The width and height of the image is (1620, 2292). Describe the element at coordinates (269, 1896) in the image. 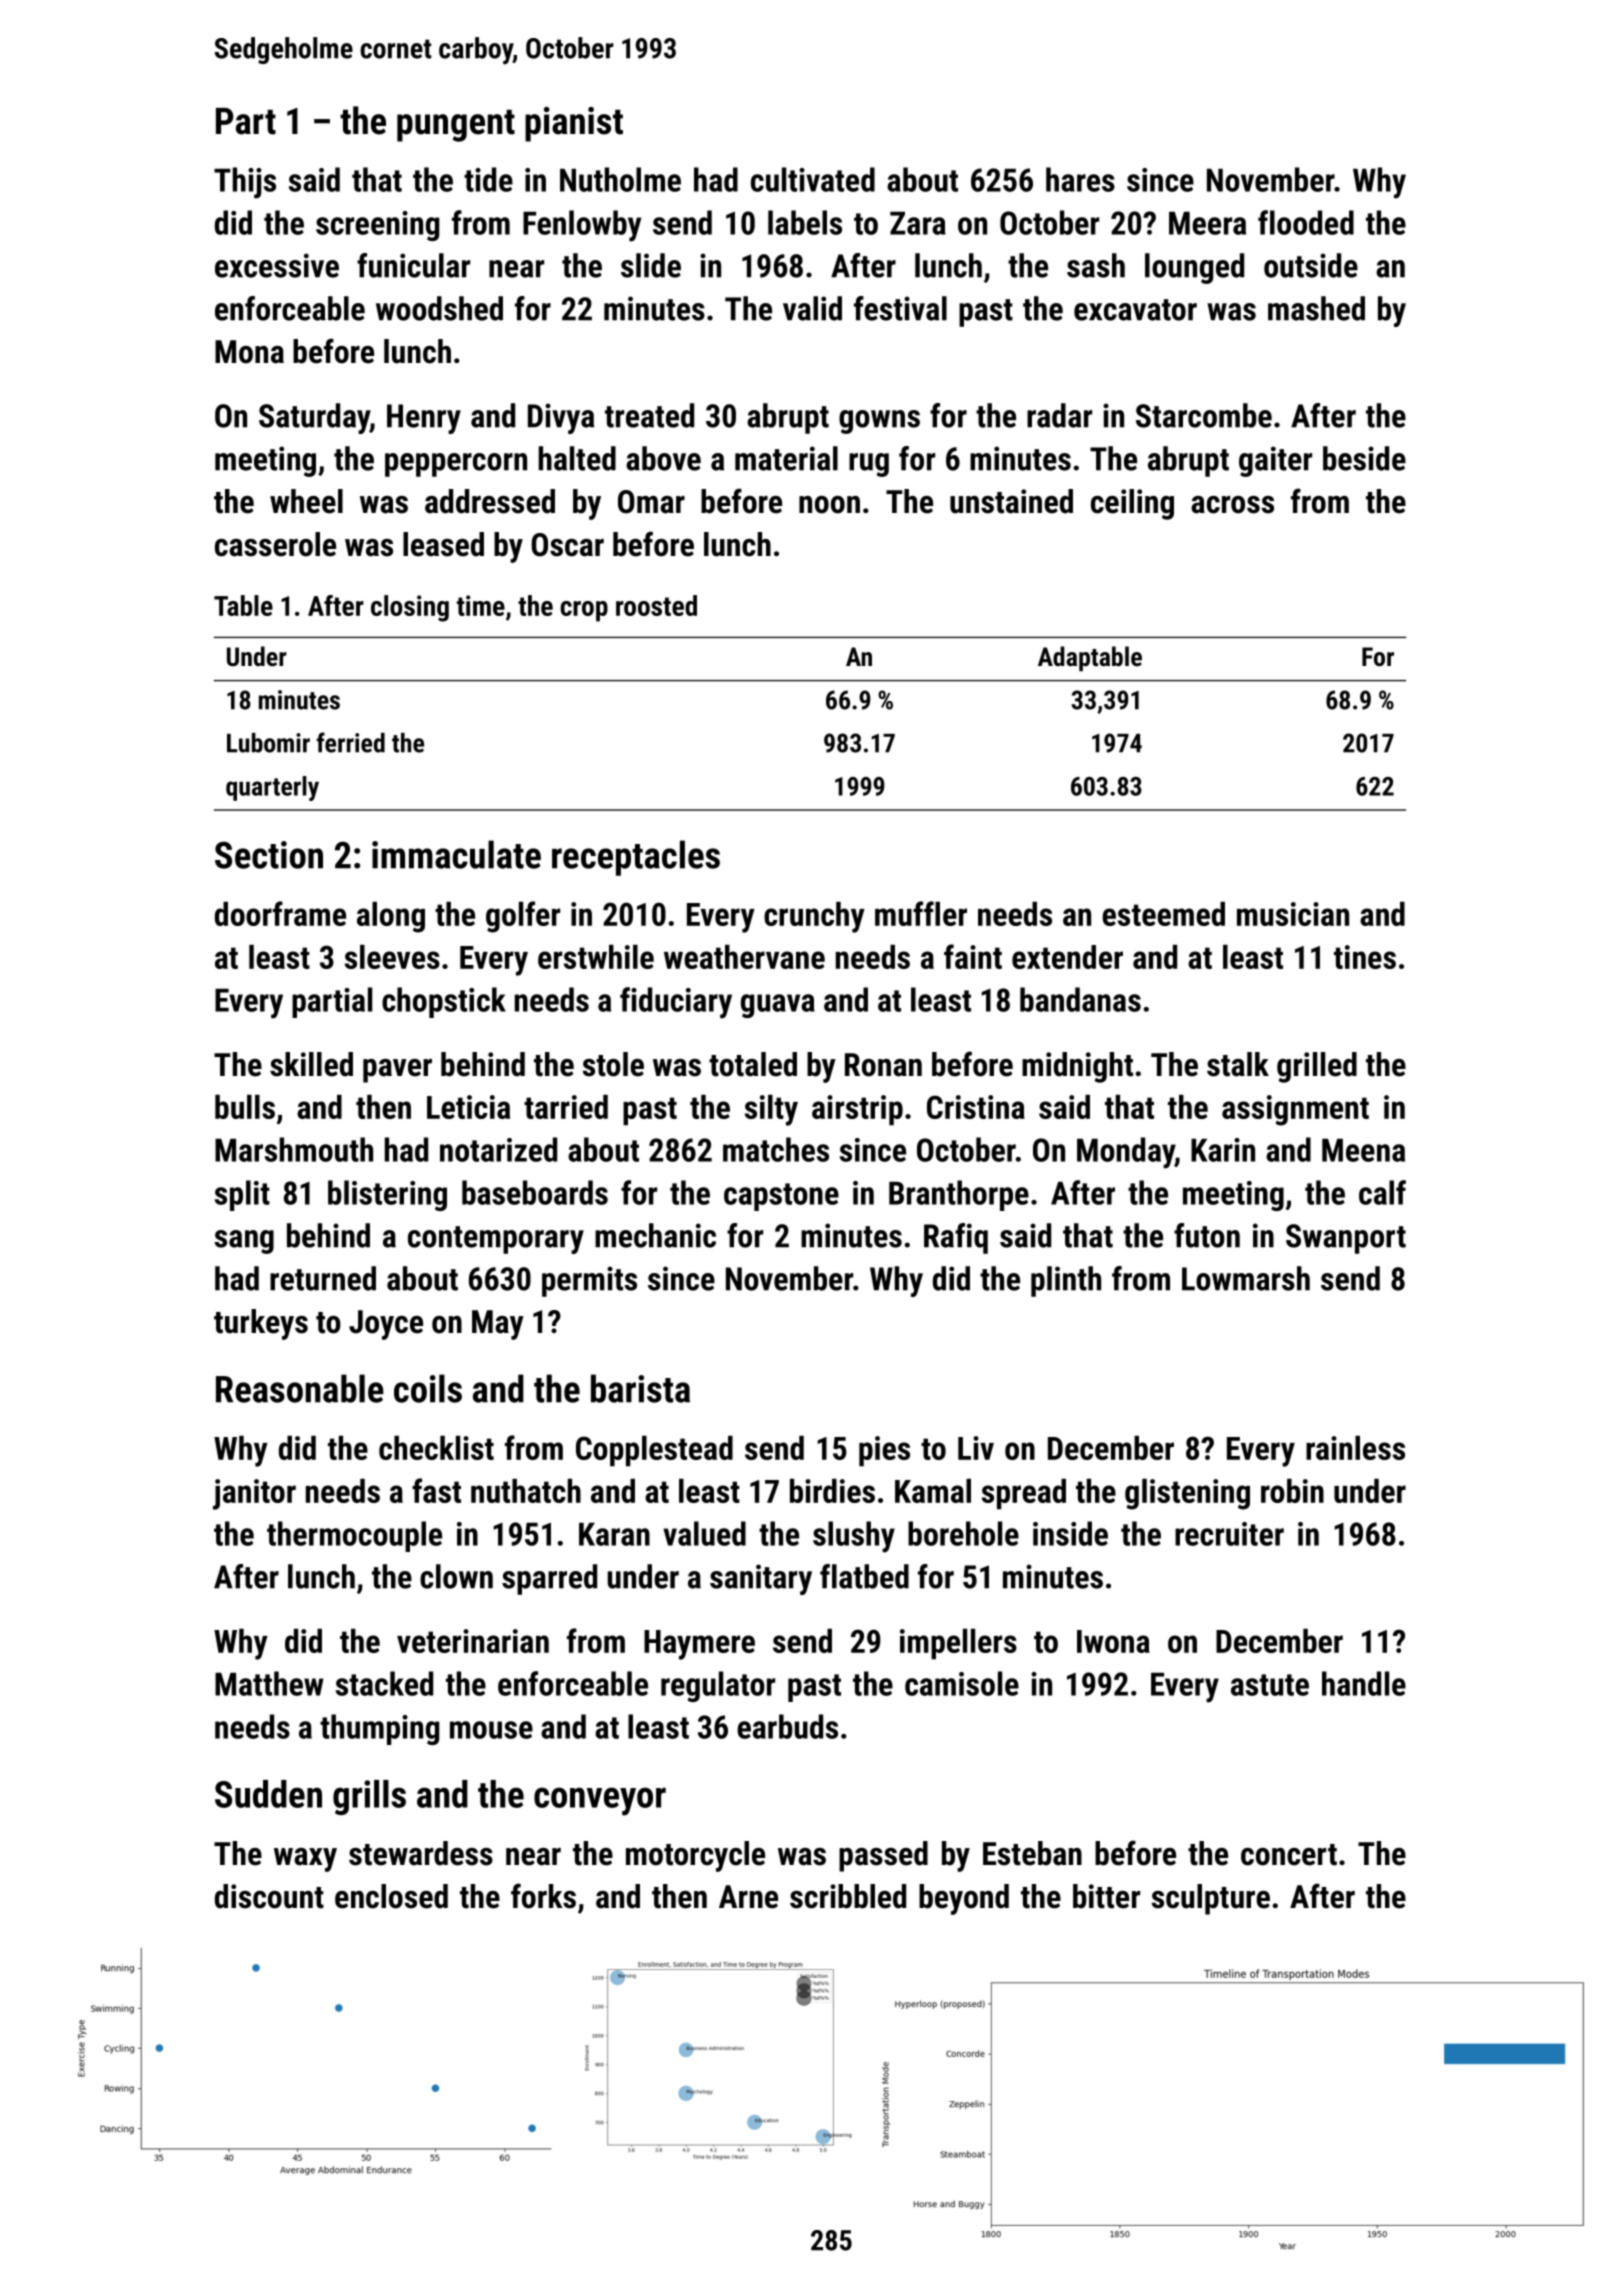

I see `discount` at that location.
